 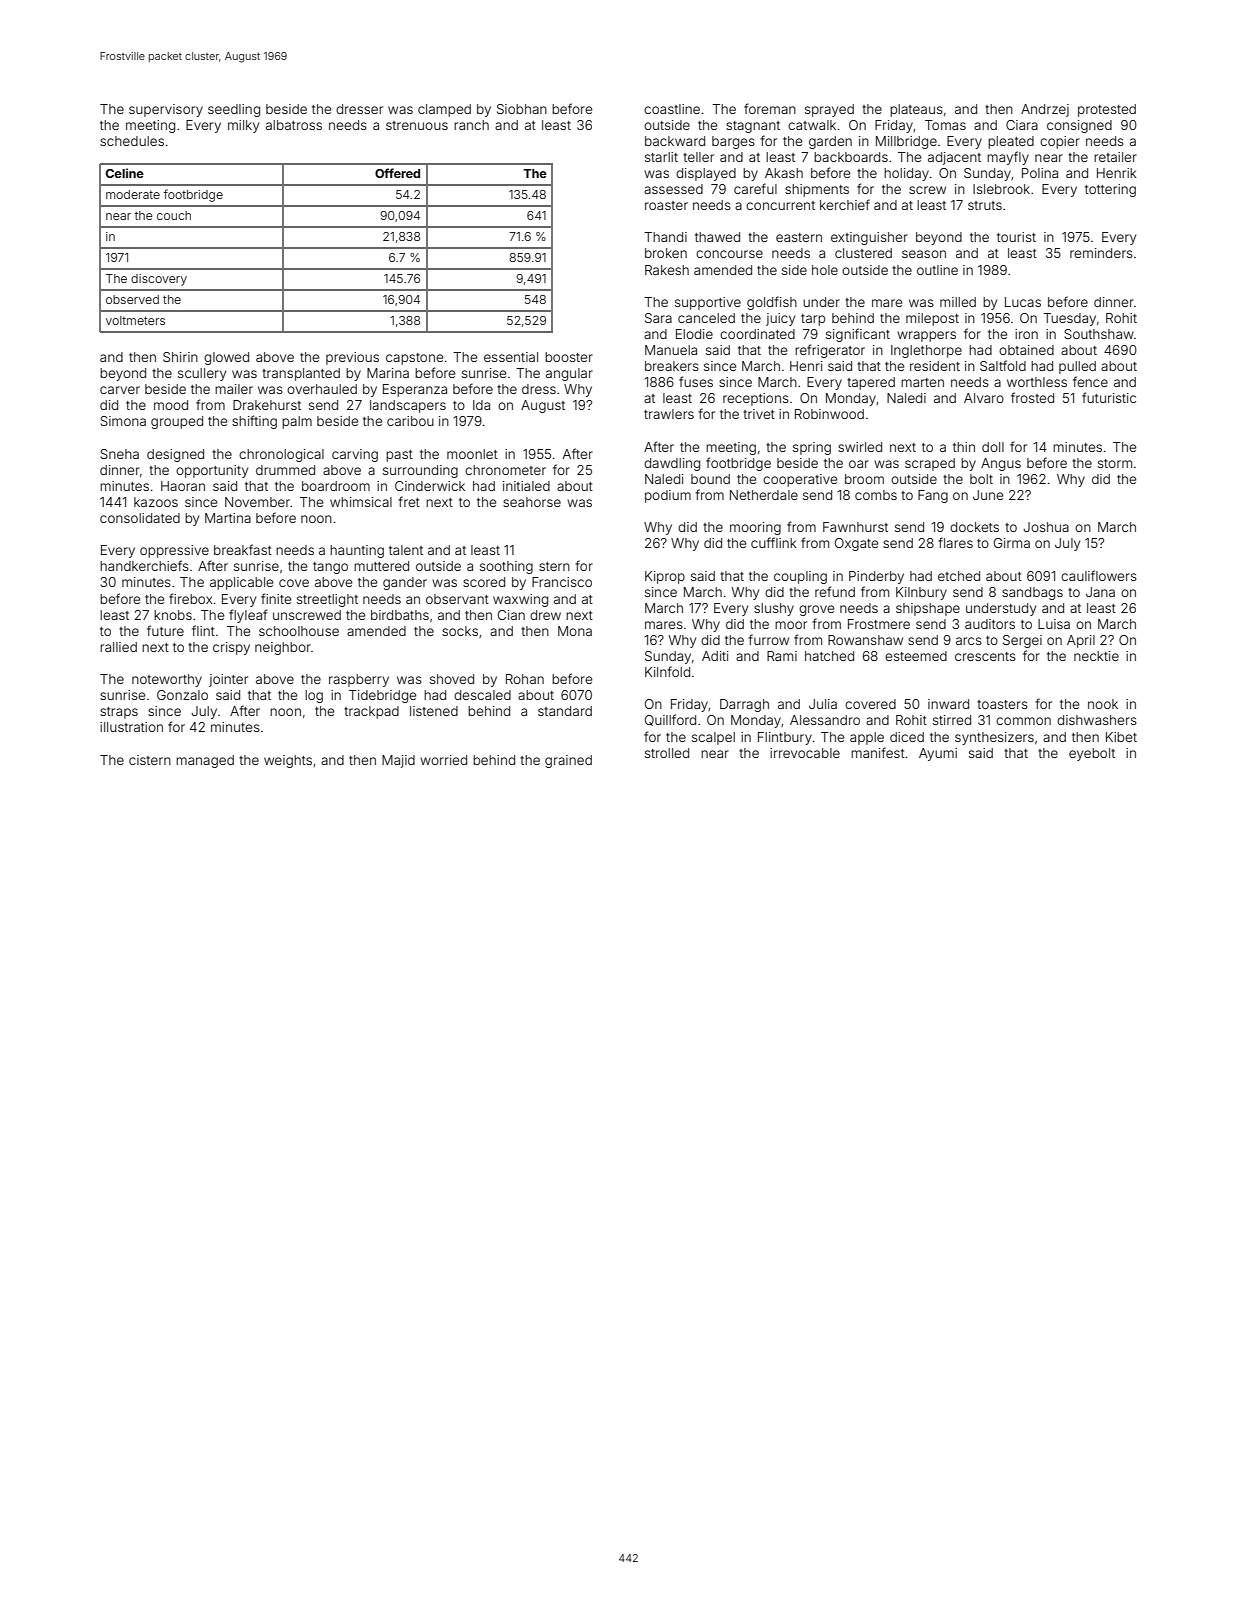 I want to click on Siobhan, so click(x=522, y=109).
